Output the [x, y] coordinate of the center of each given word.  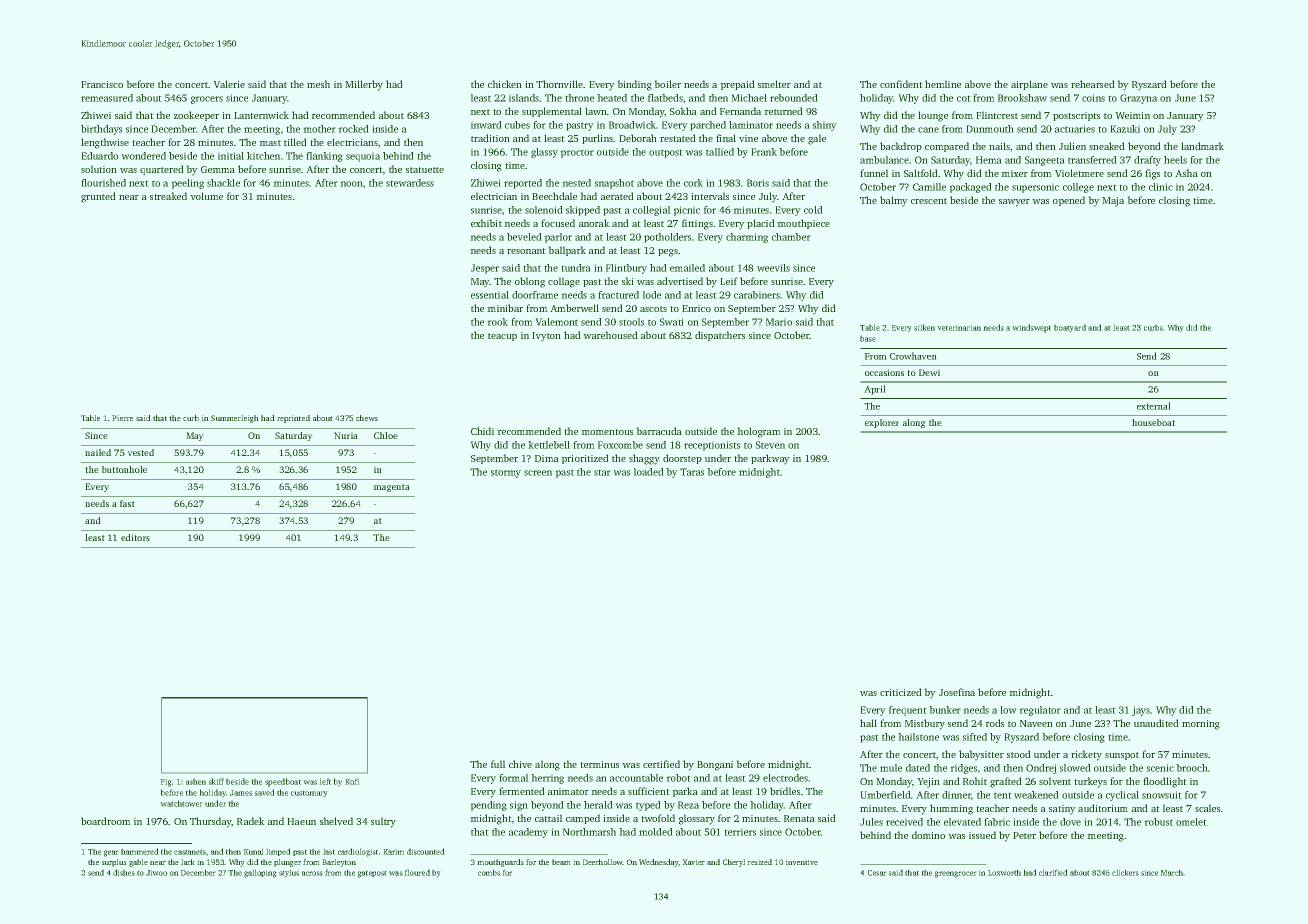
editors [135, 537]
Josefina [957, 692]
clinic [1161, 187]
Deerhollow [603, 862]
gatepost [372, 874]
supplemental [552, 112]
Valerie [229, 84]
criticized [901, 692]
